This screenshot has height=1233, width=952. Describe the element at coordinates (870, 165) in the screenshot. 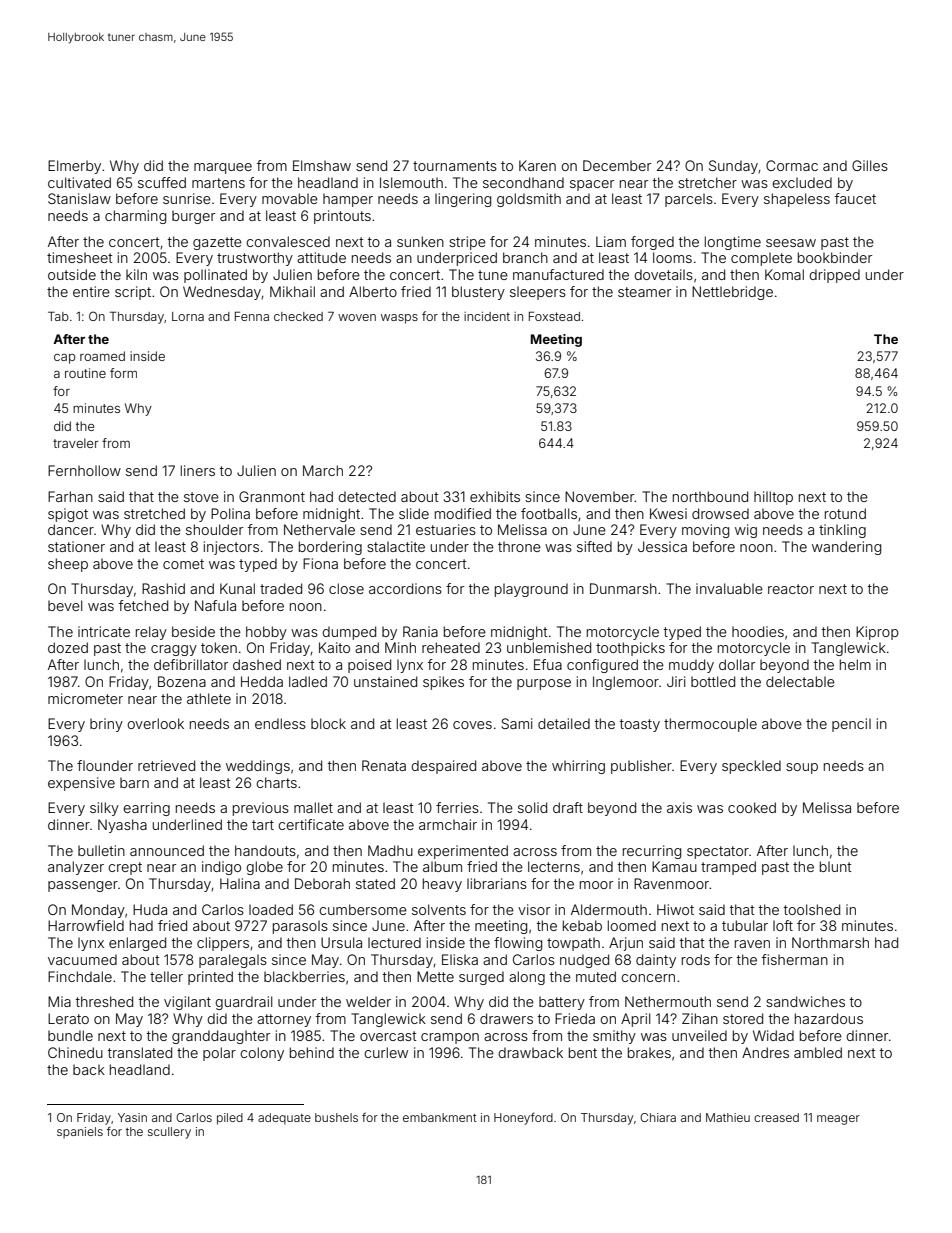

I see `Gilles` at that location.
